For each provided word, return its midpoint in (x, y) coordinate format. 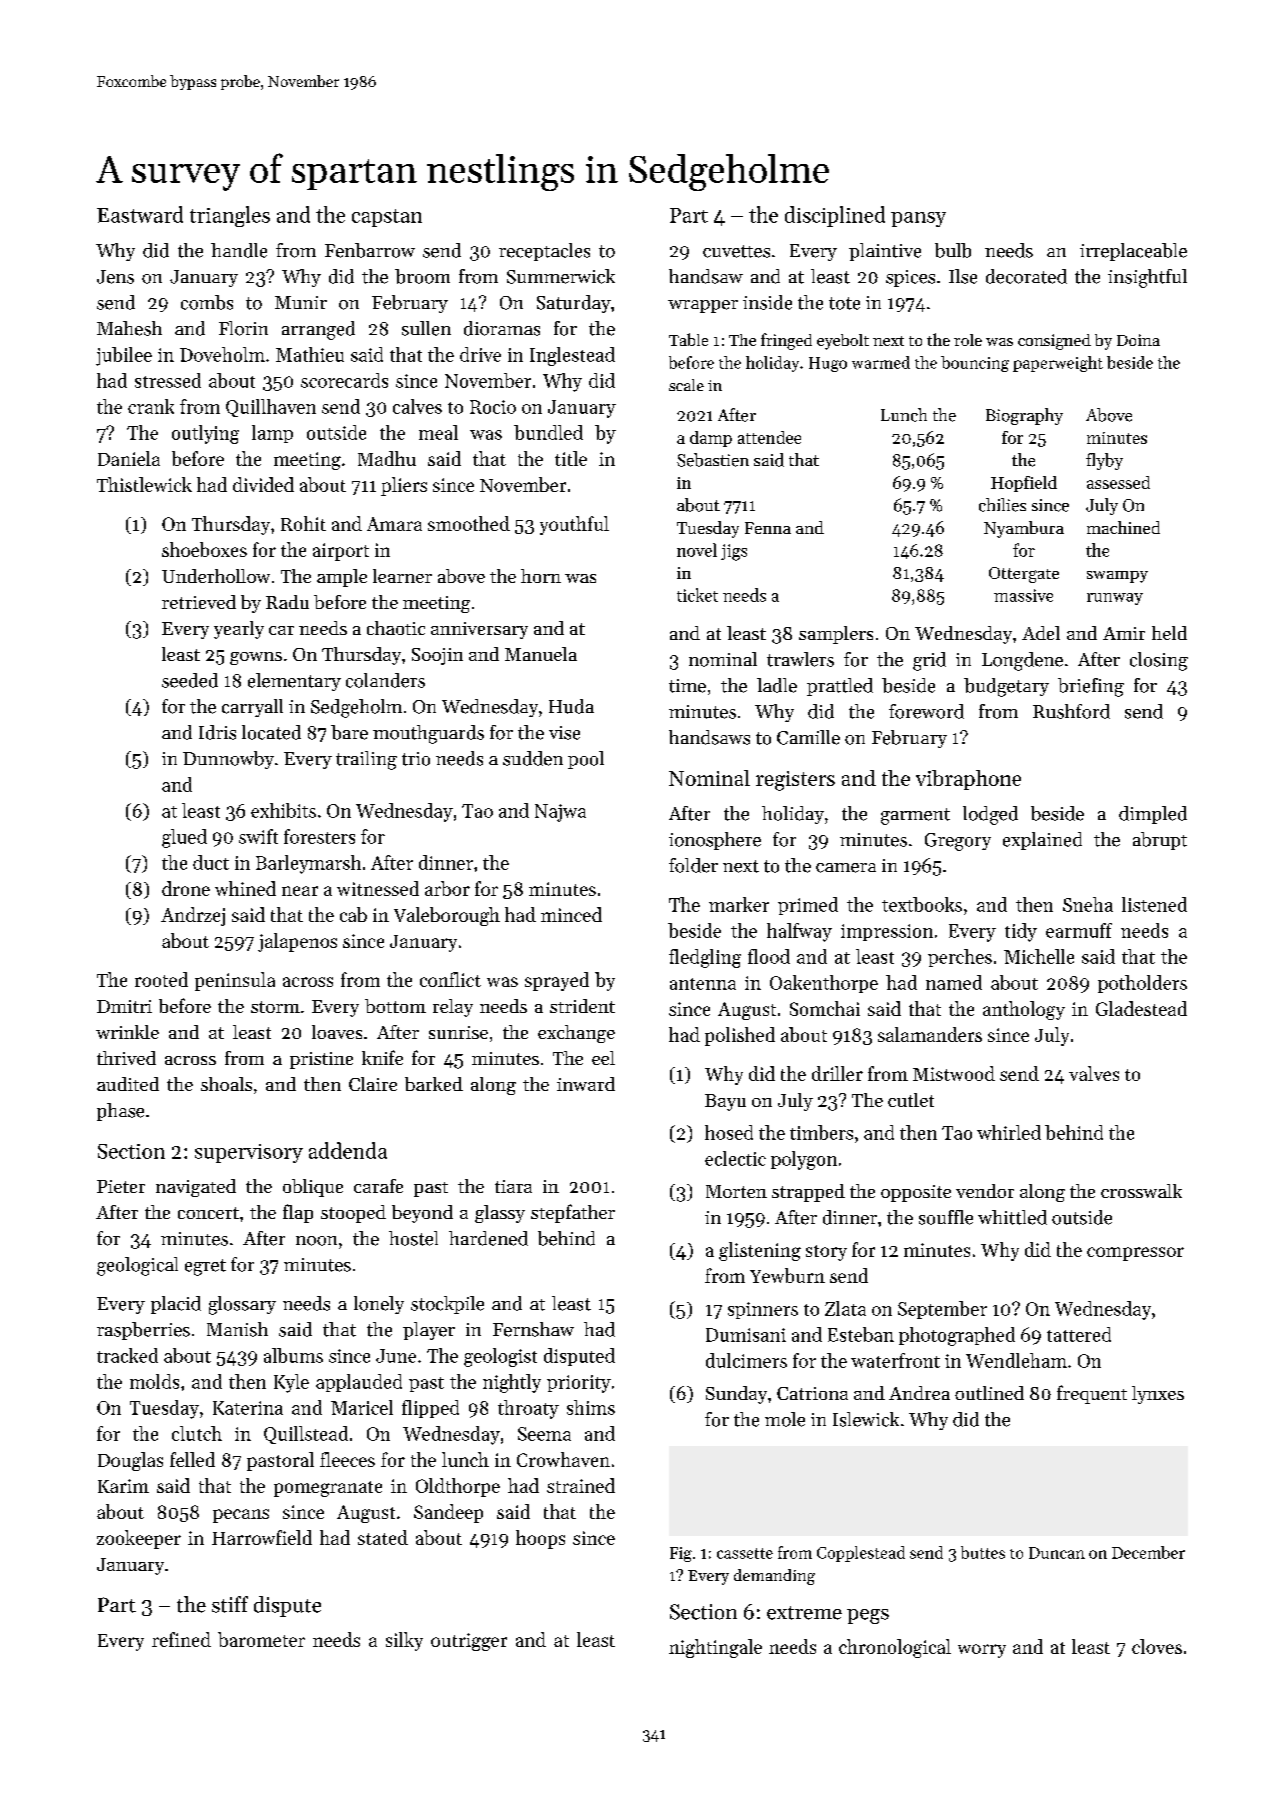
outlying (205, 434)
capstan (387, 218)
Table (688, 339)
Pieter (121, 1186)
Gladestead (1141, 1008)
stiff (230, 1604)
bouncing (975, 364)
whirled (1009, 1132)
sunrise (458, 1032)
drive (480, 354)
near (300, 891)
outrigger (469, 1642)
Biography (1024, 416)
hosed (729, 1132)
